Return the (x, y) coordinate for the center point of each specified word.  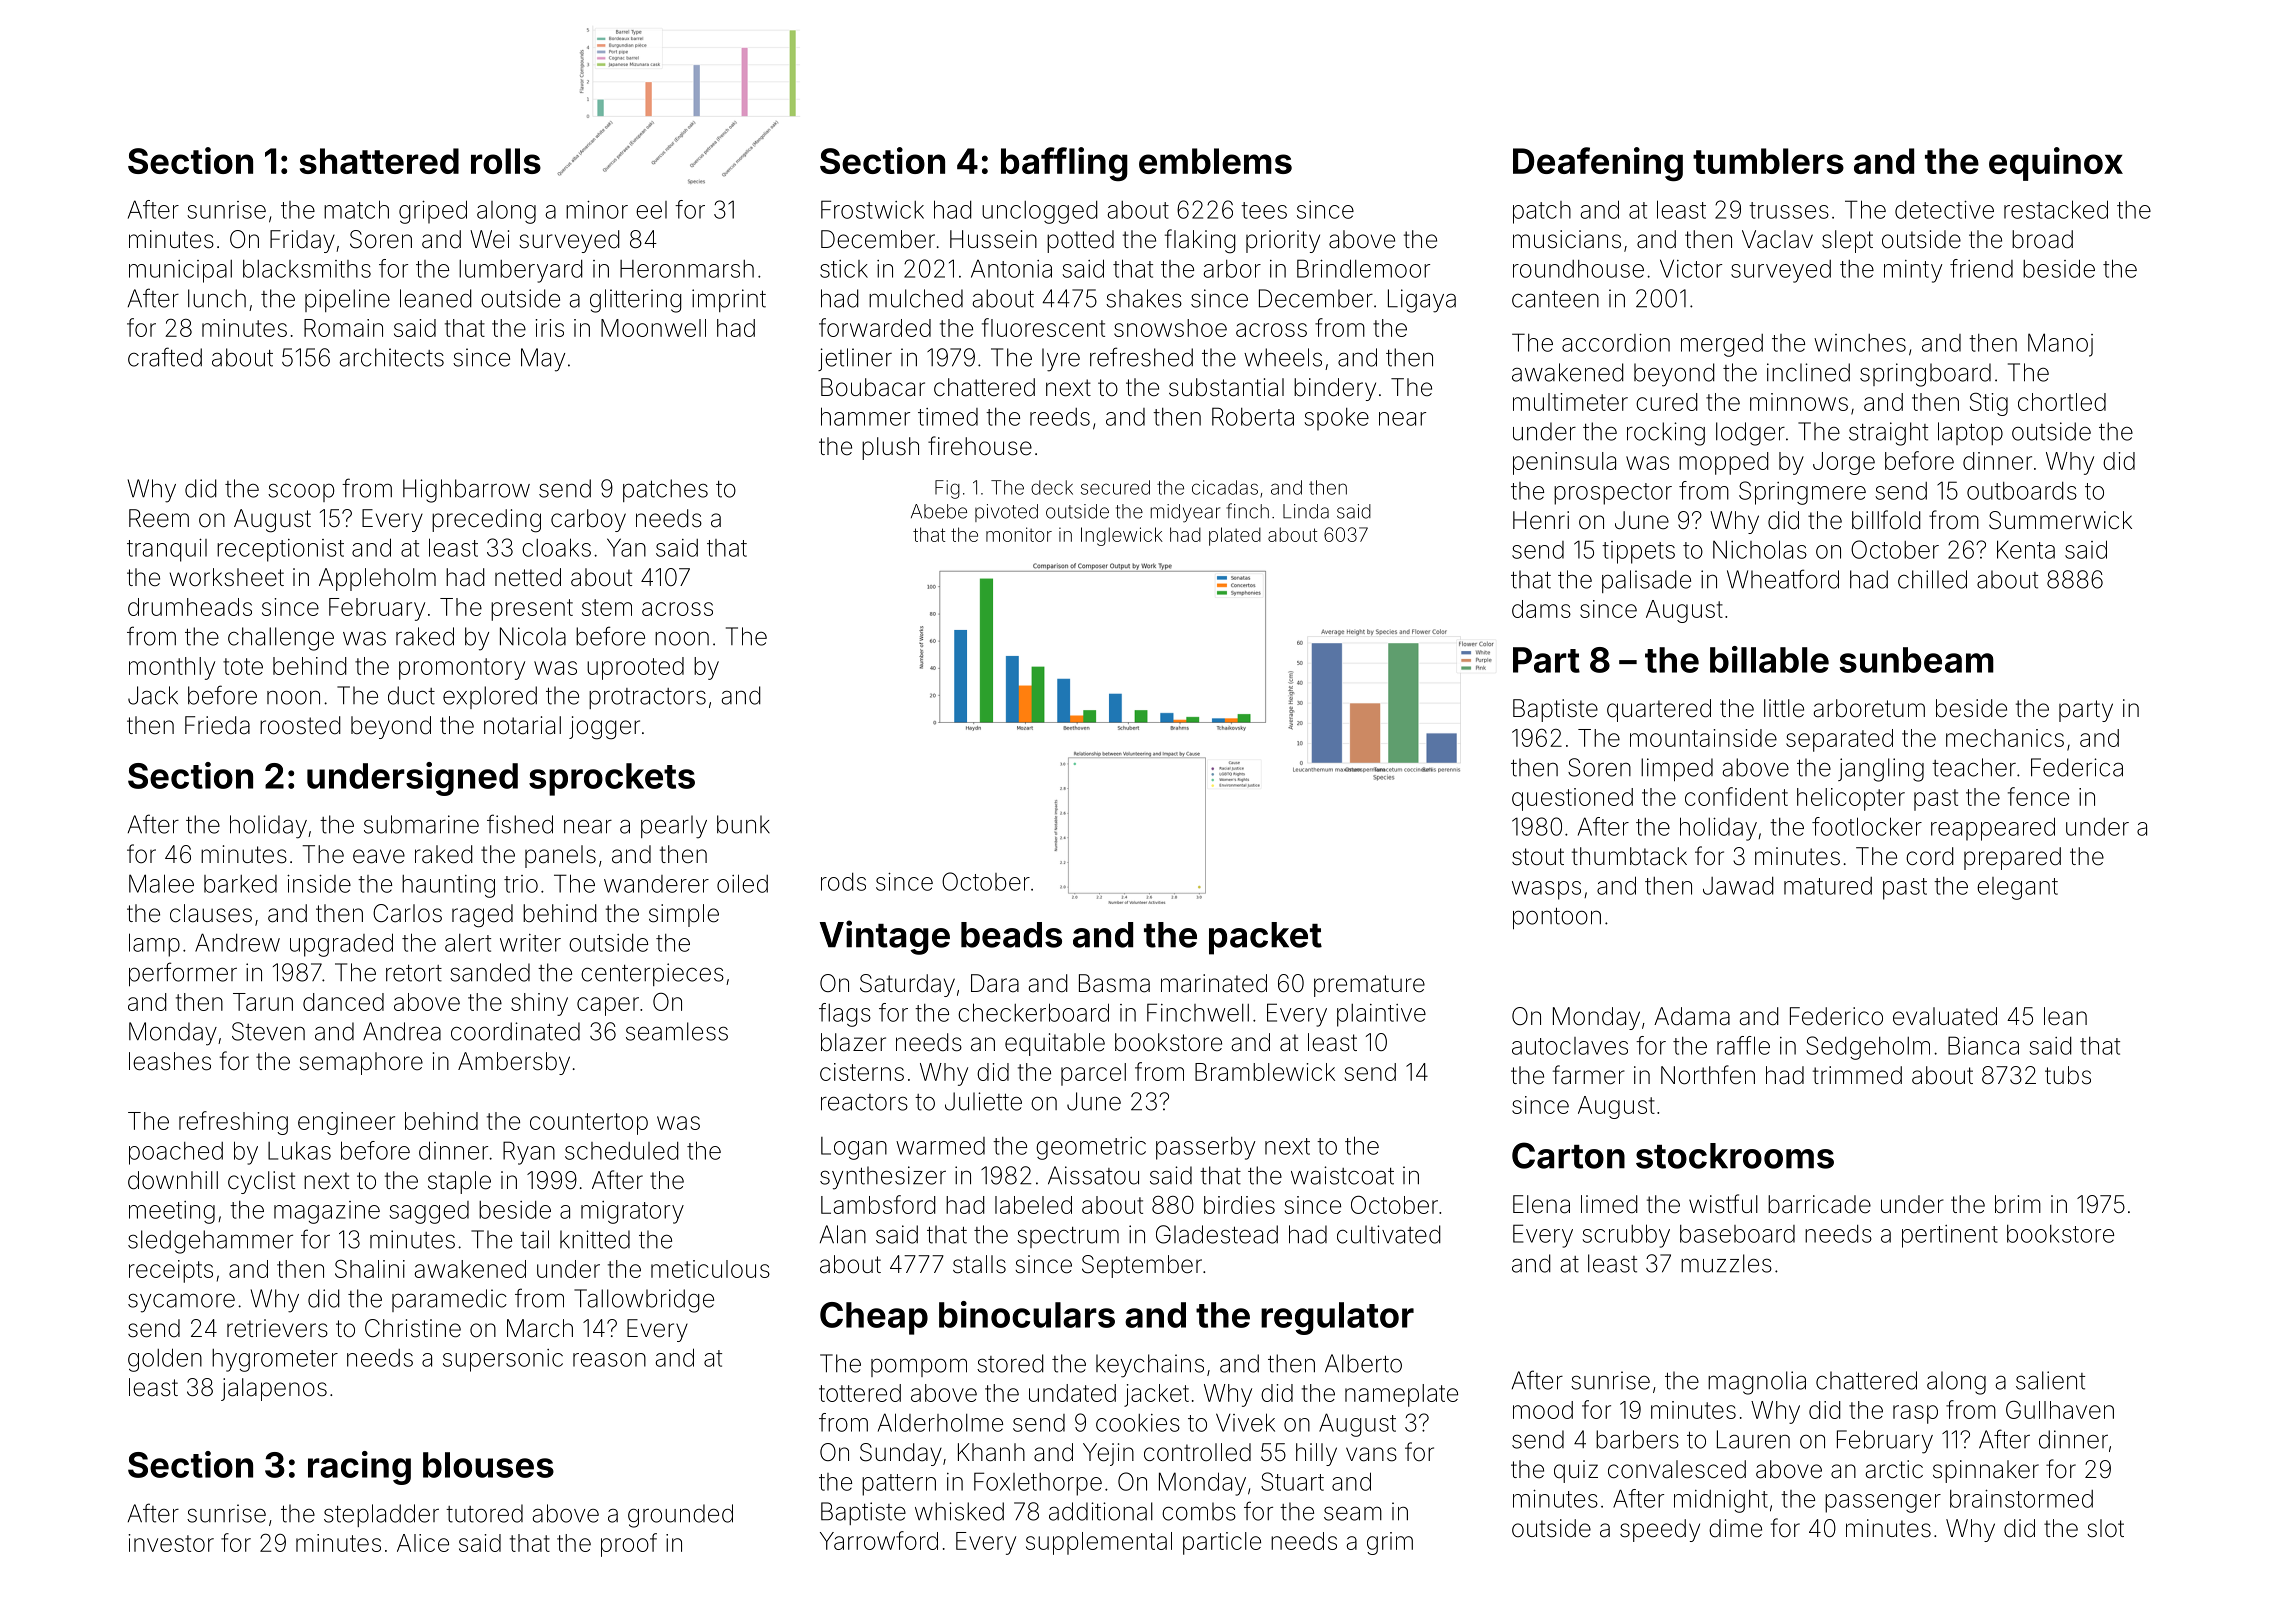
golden (165, 1360)
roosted (300, 725)
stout (1538, 857)
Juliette (983, 1101)
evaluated (1945, 1016)
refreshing (233, 1123)
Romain (343, 328)
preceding (486, 521)
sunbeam (1917, 660)
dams (1541, 609)
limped (1677, 769)
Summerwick (2060, 520)
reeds (1060, 417)
